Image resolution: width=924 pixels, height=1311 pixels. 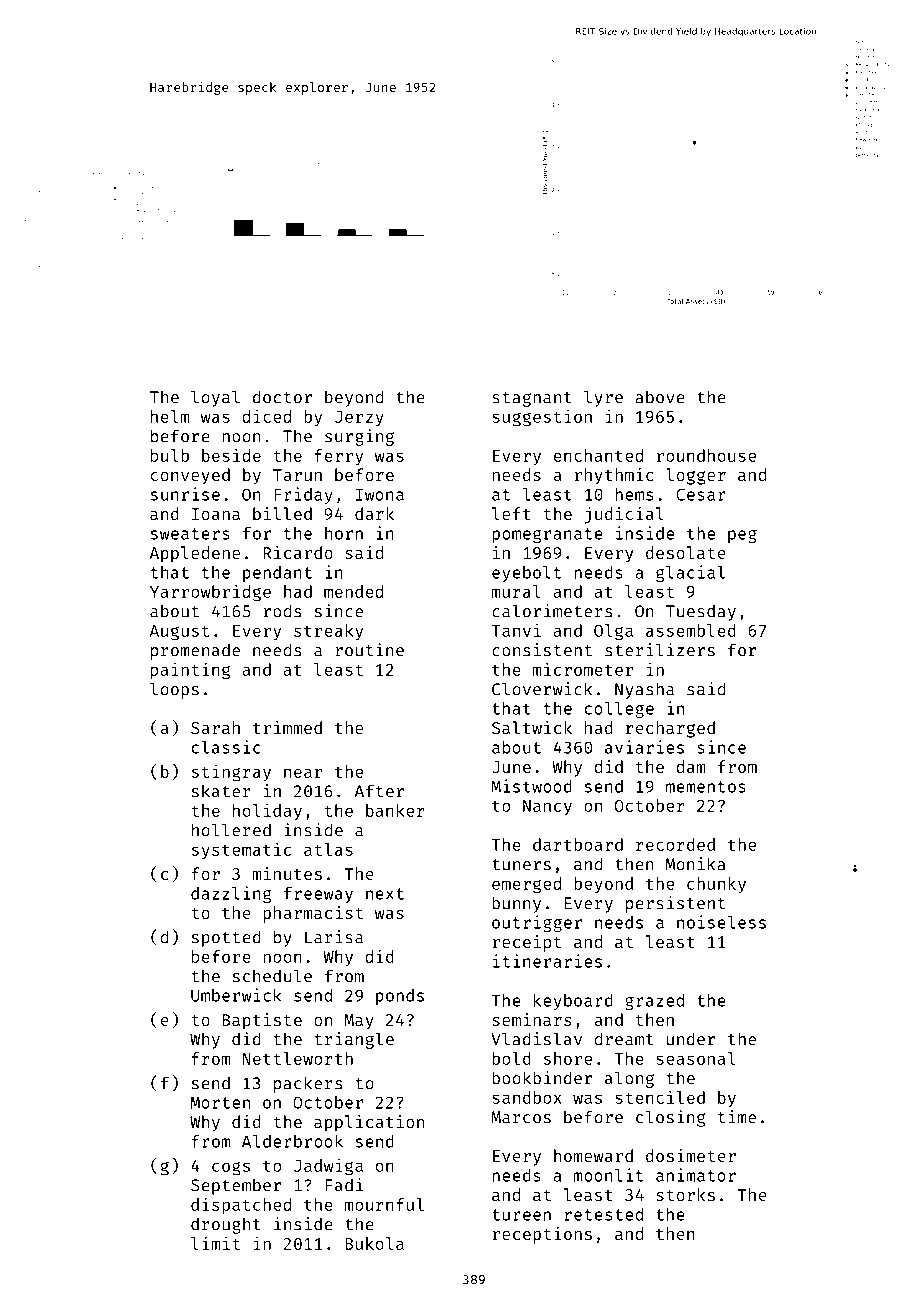 I want to click on holiday, so click(x=267, y=811).
